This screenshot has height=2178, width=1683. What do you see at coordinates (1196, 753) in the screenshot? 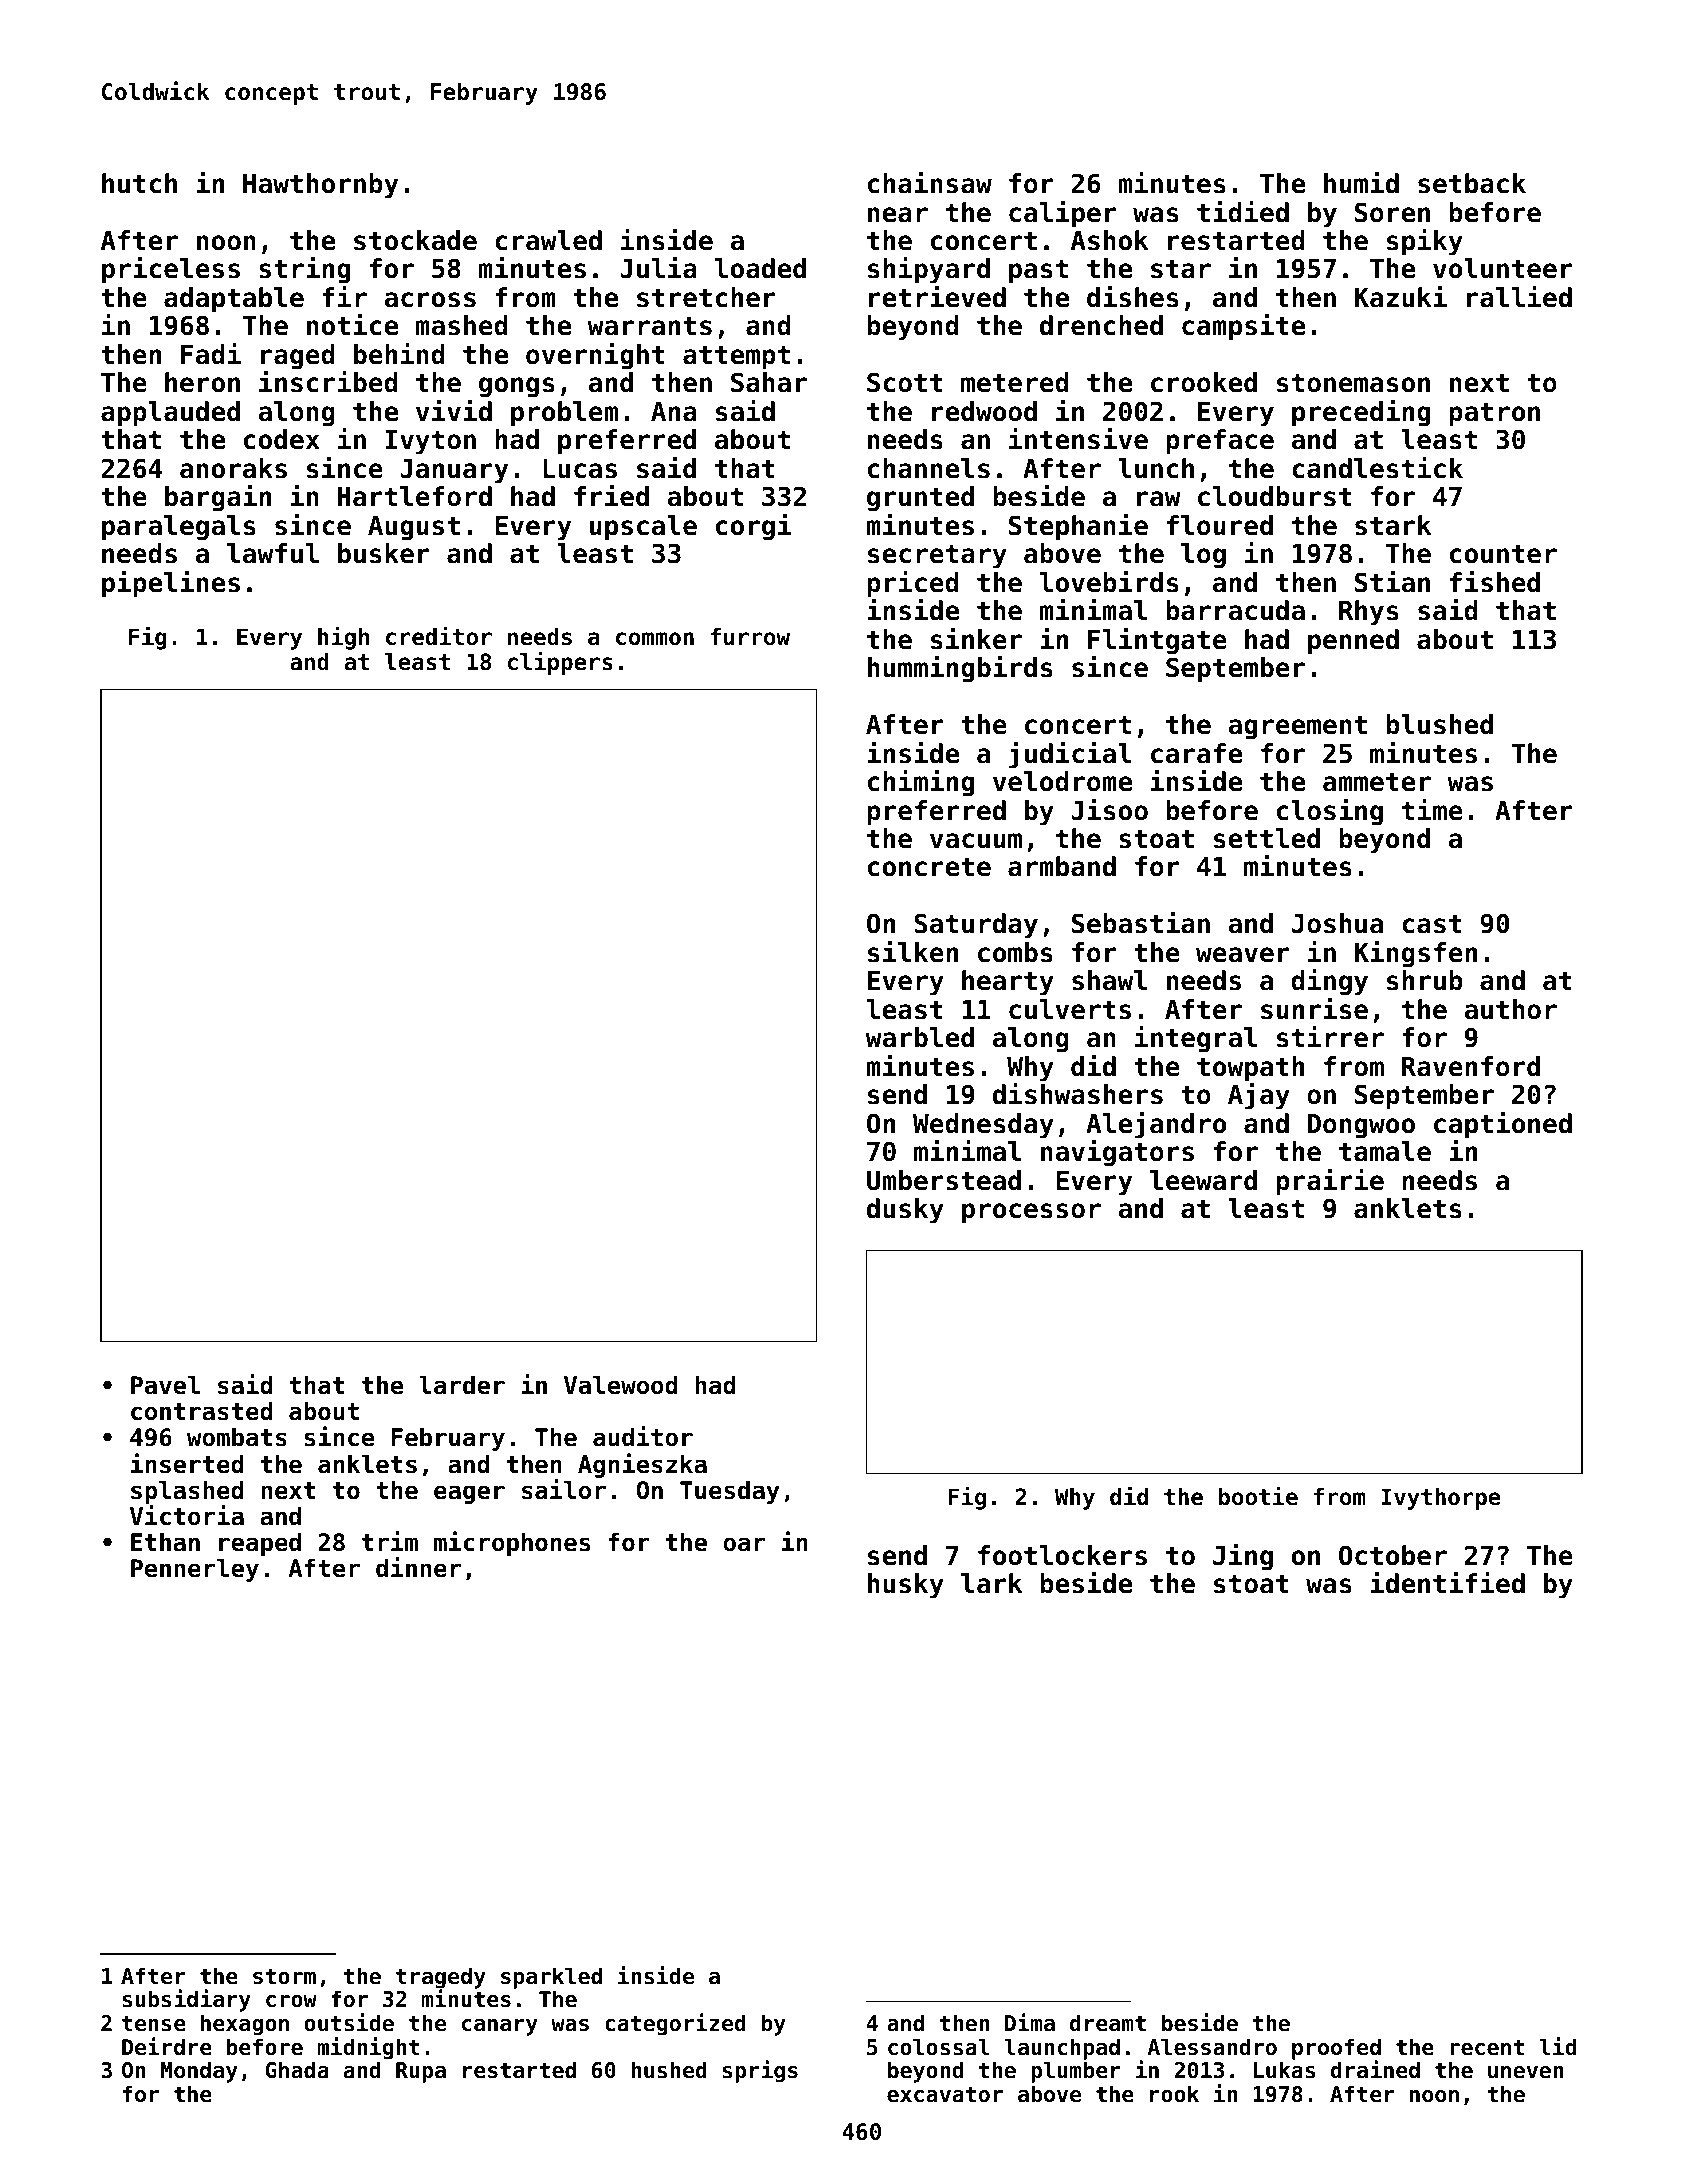
I see `carafe` at bounding box center [1196, 753].
